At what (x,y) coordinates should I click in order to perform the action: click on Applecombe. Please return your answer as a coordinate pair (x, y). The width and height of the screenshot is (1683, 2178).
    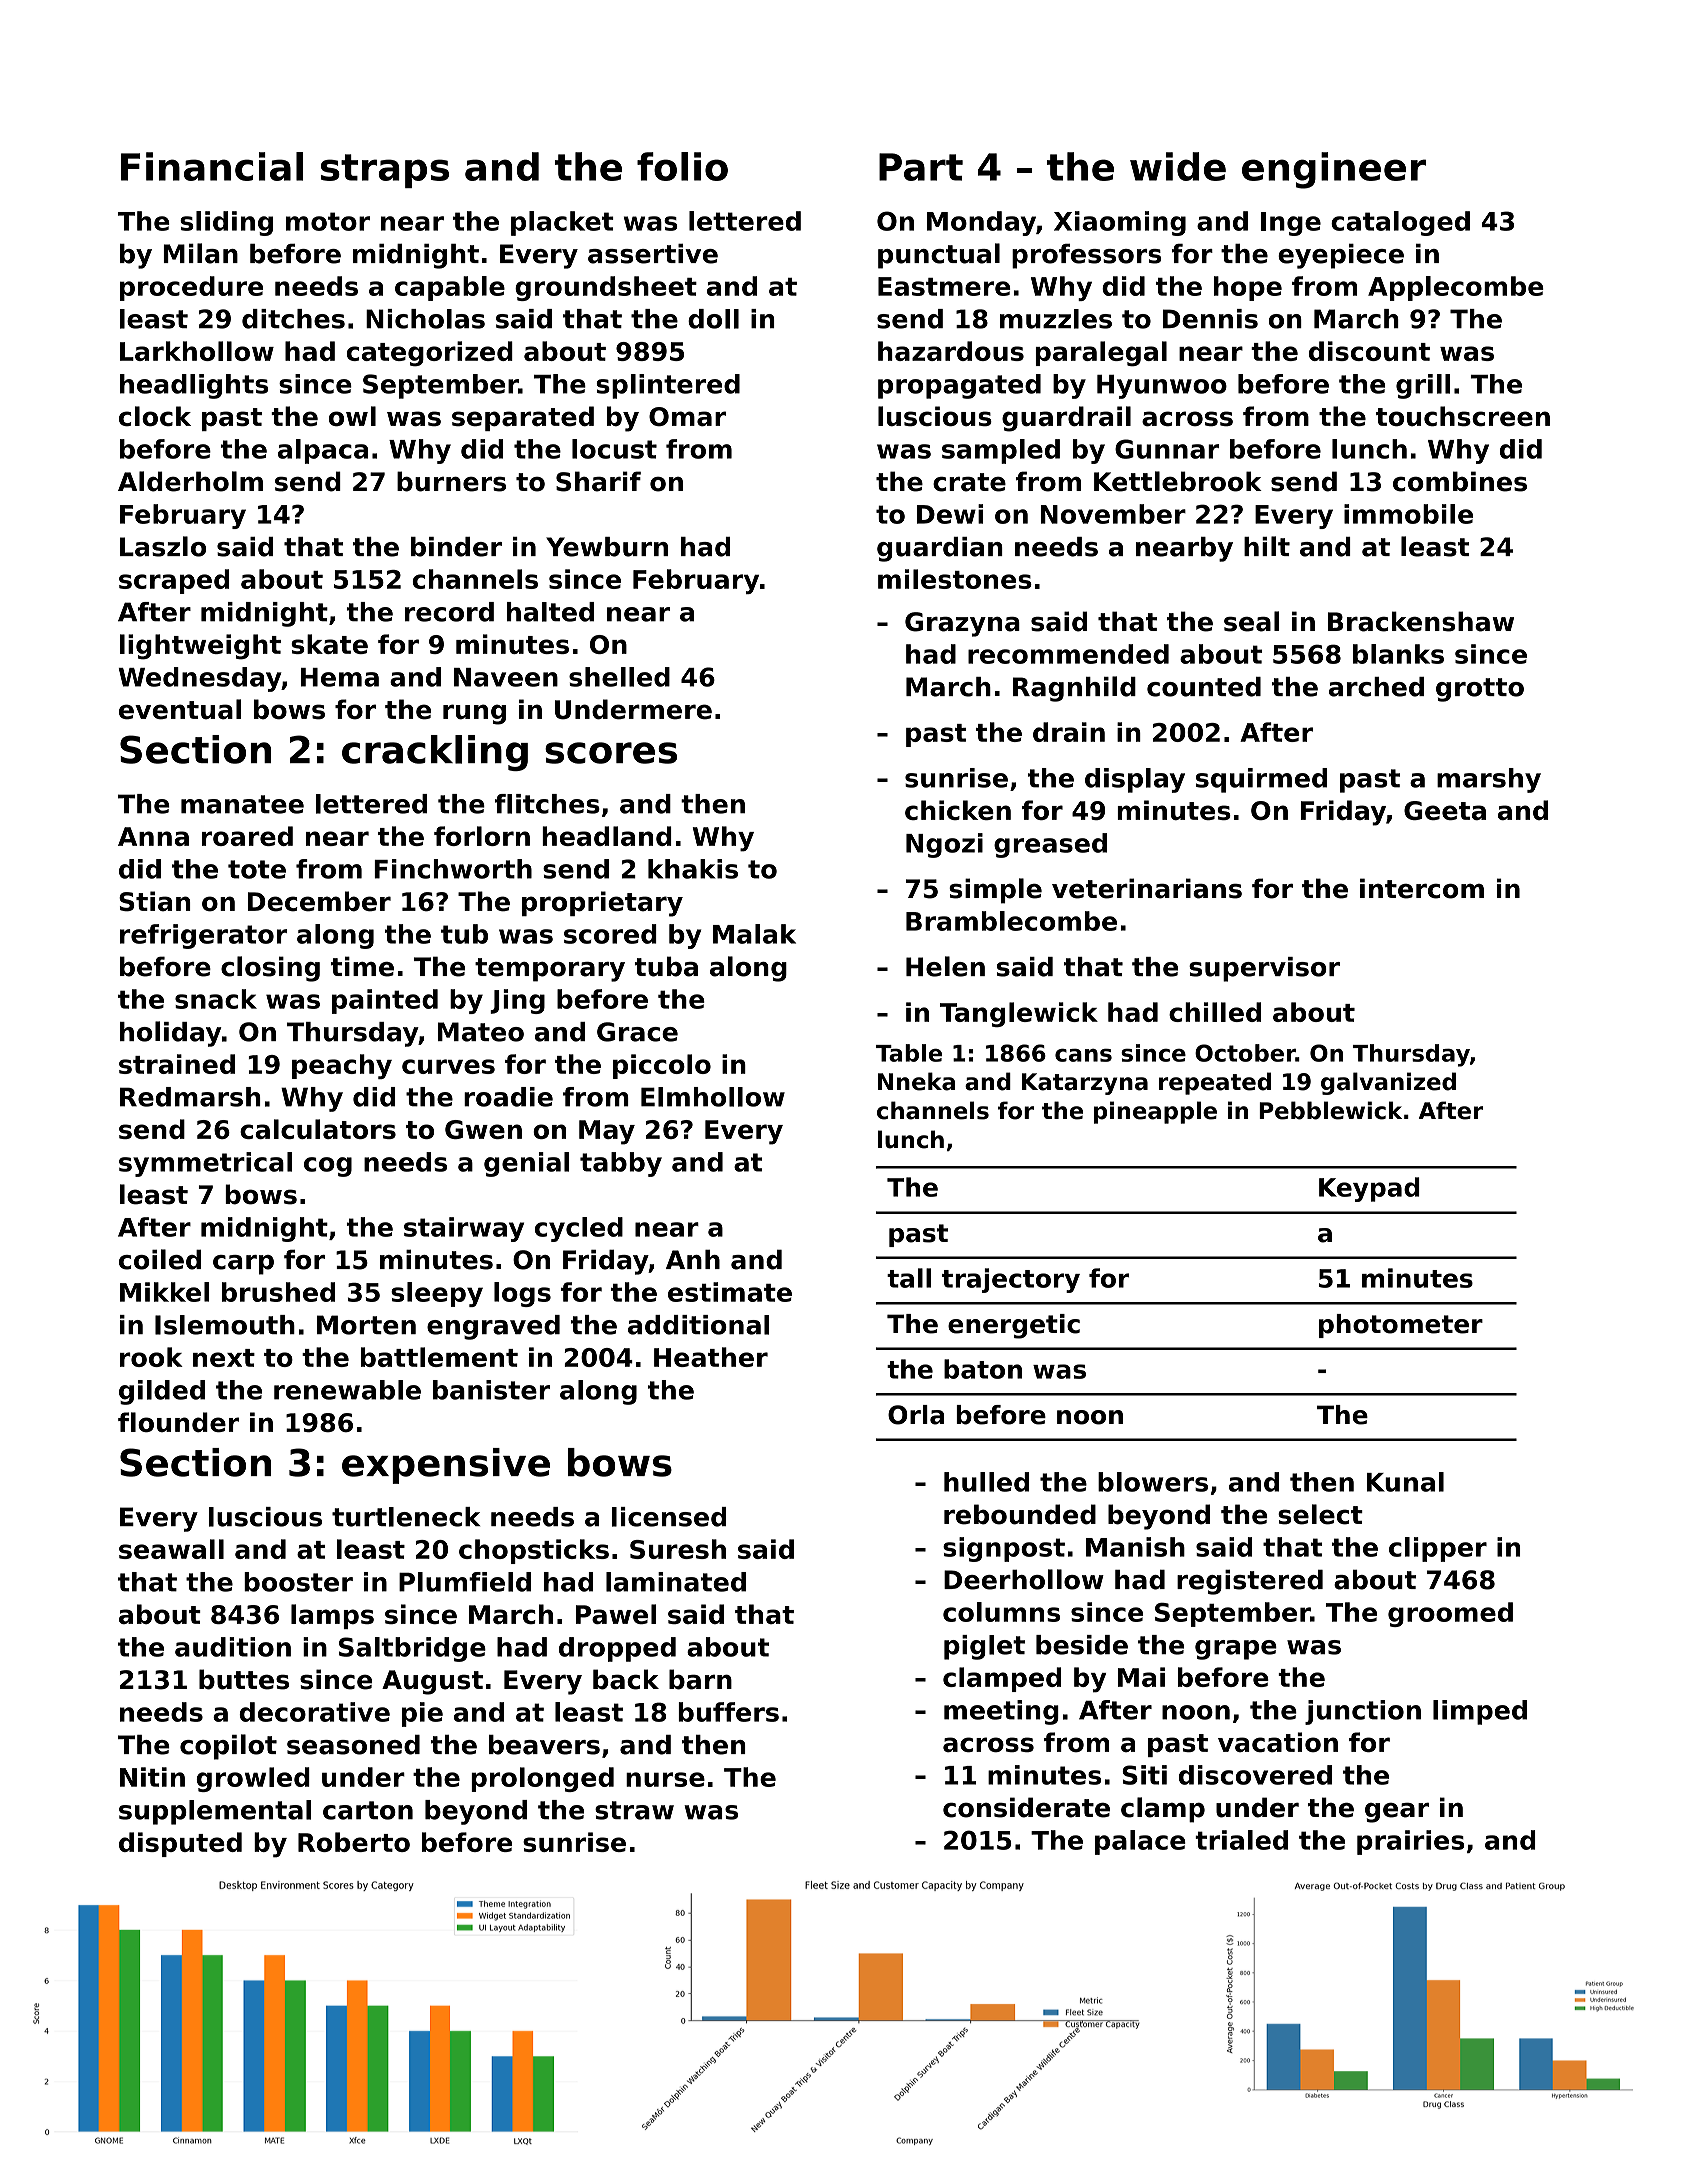
    Looking at the image, I should click on (1456, 288).
